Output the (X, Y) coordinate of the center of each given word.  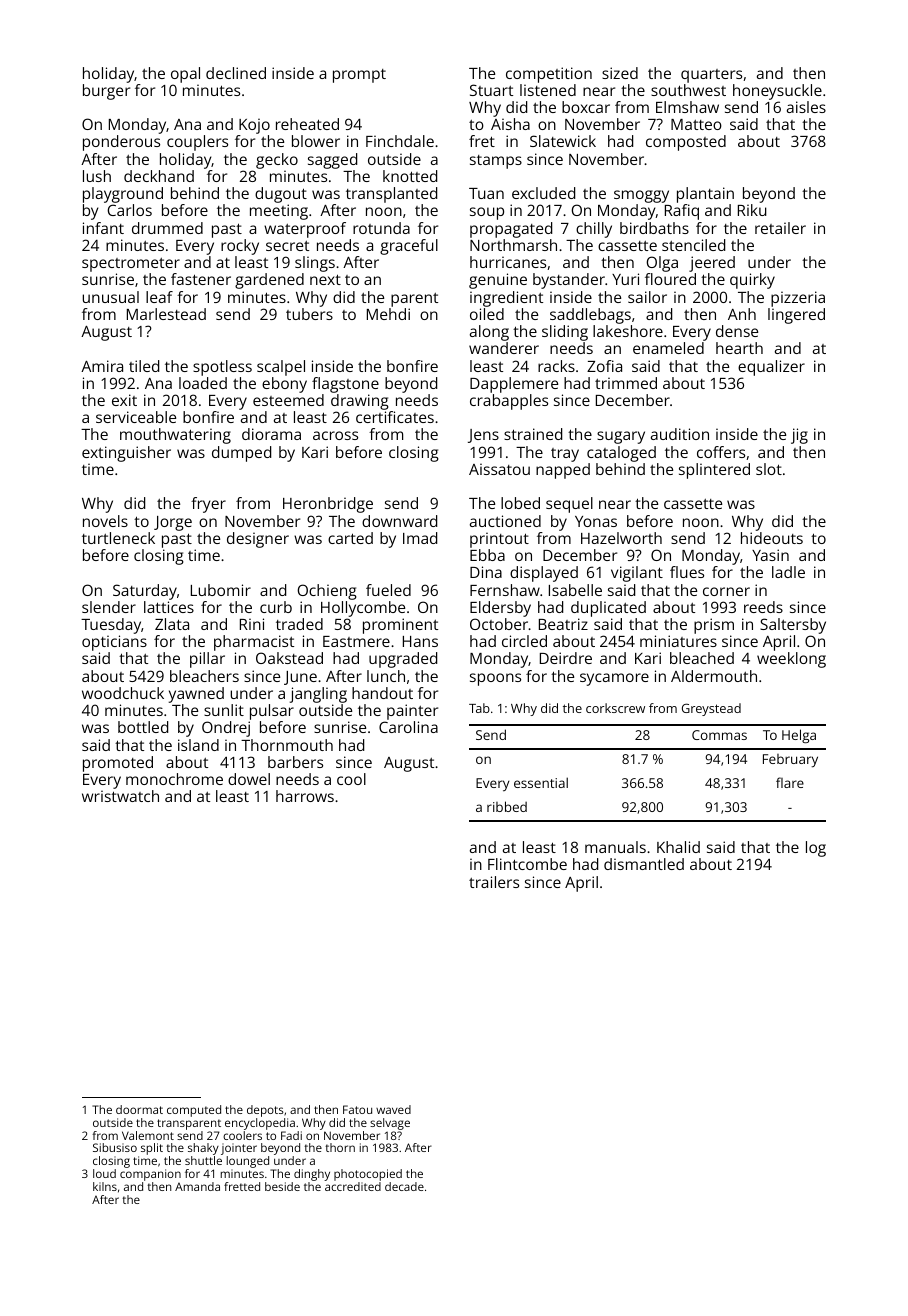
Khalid (678, 847)
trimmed (626, 383)
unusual (110, 297)
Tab (479, 708)
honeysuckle (777, 92)
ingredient (506, 299)
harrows (305, 796)
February (790, 761)
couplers (197, 143)
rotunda (381, 228)
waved (393, 1109)
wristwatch (120, 796)
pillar (207, 660)
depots (265, 1111)
